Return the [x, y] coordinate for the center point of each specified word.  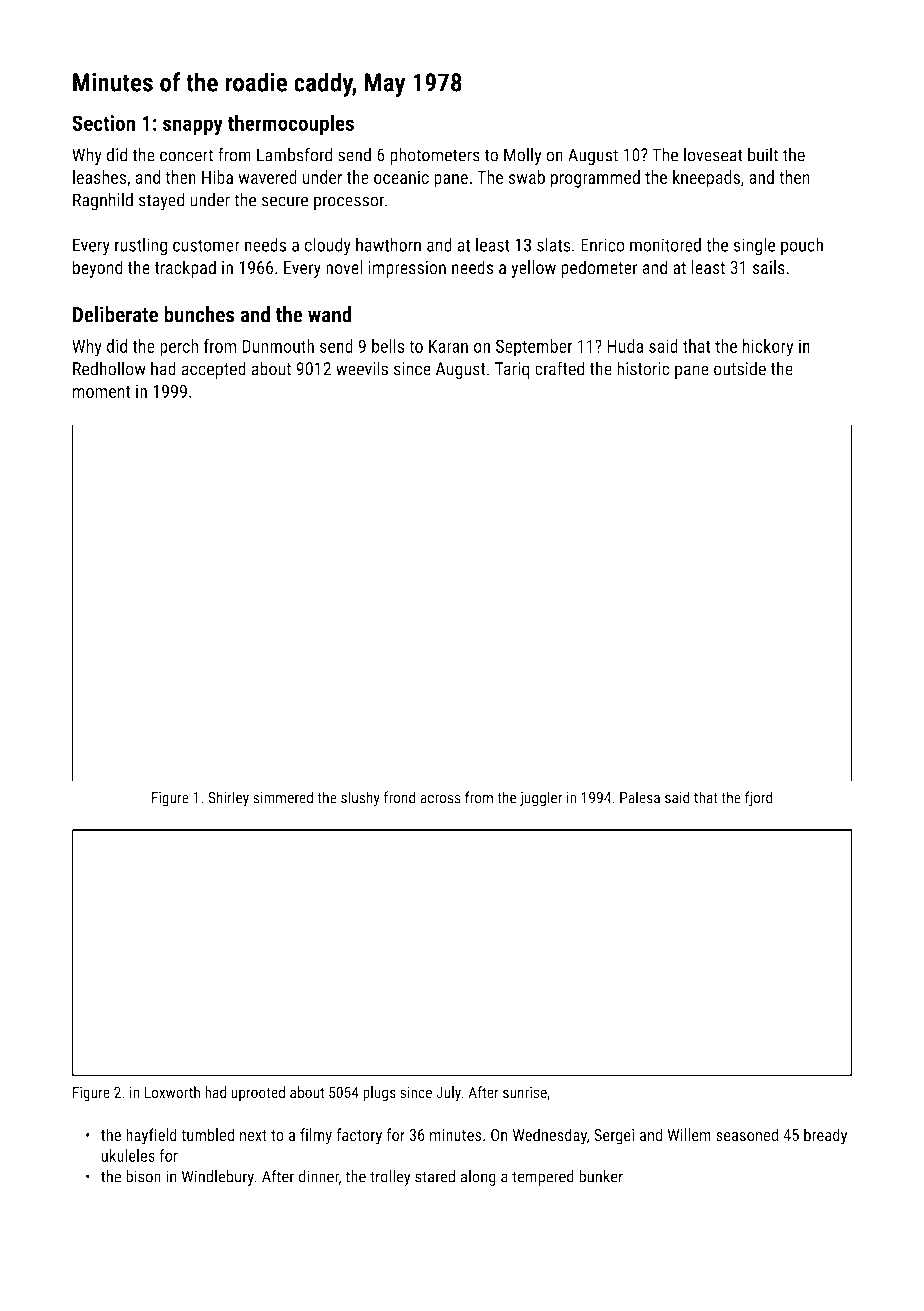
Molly [522, 156]
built [763, 154]
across [440, 799]
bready [825, 1136]
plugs [379, 1094]
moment [101, 392]
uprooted [258, 1093]
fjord [759, 799]
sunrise [525, 1093]
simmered [283, 797]
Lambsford [294, 154]
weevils [362, 368]
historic [643, 368]
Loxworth [172, 1092]
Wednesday [550, 1136]
